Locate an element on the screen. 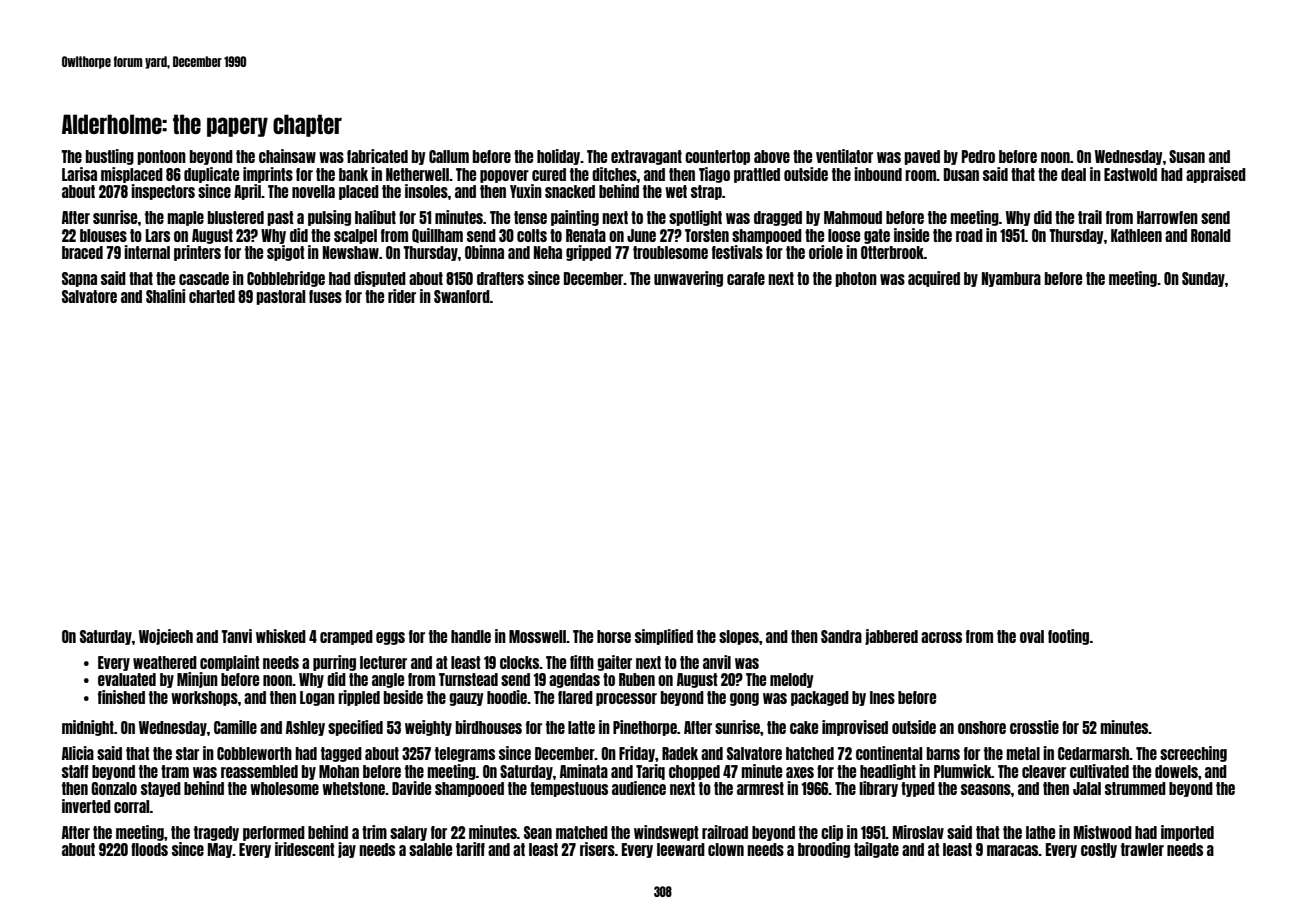 This screenshot has height=924, width=1308. Susan is located at coordinates (1187, 156).
